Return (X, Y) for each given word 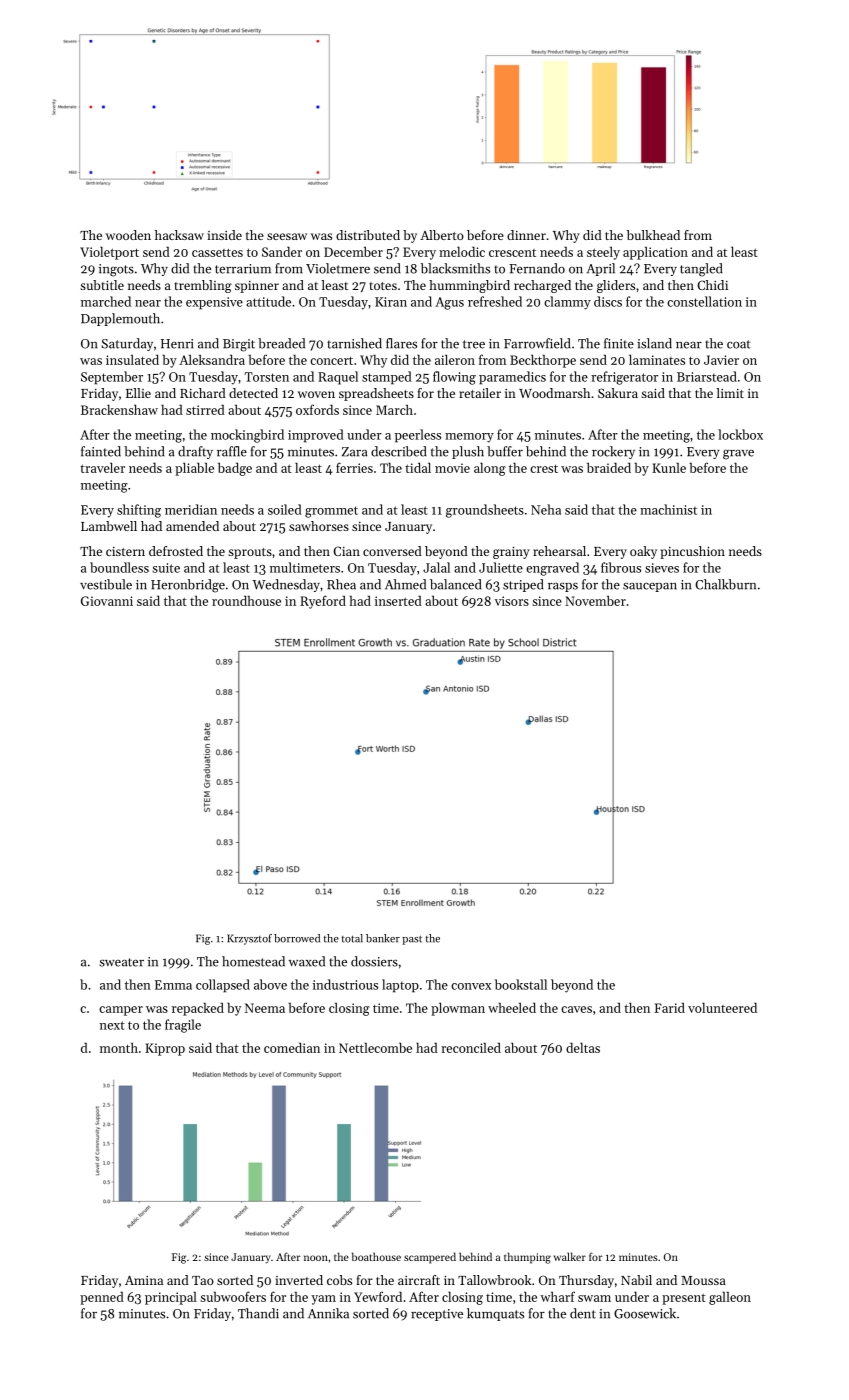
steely (603, 253)
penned (102, 1298)
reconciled (471, 1047)
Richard (203, 393)
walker (570, 1256)
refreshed (495, 301)
